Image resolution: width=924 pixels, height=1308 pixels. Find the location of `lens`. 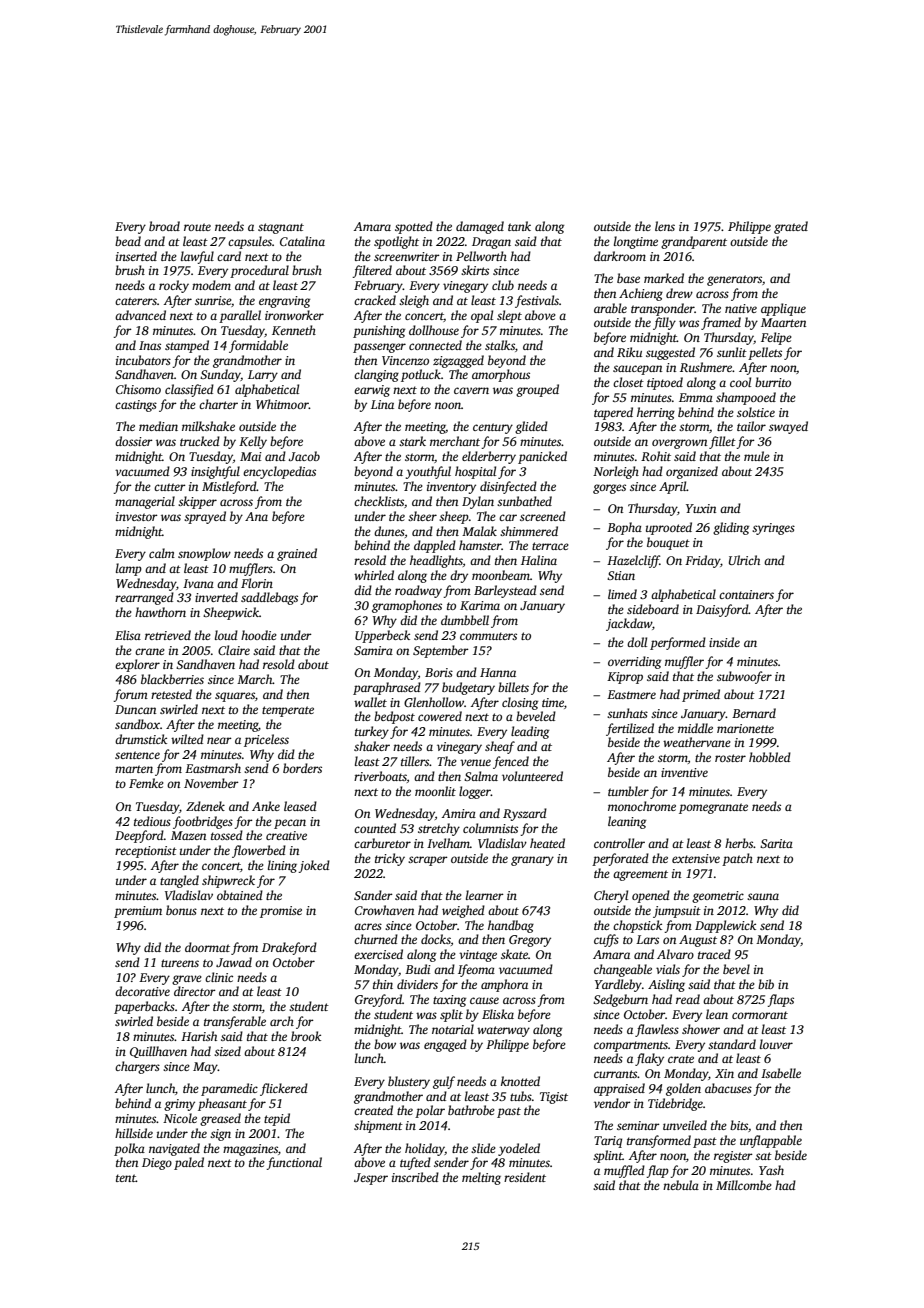

lens is located at coordinates (665, 226).
